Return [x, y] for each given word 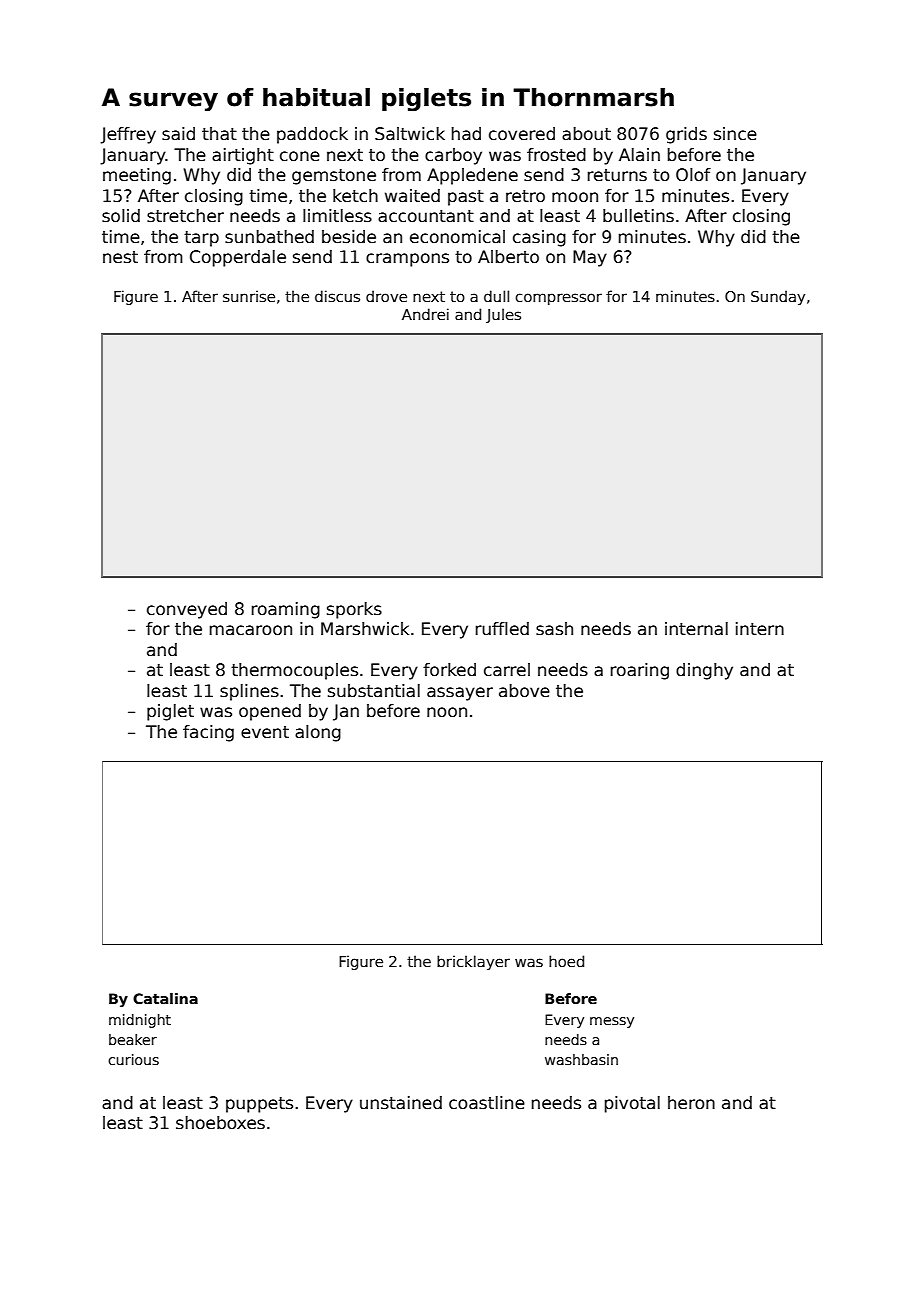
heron [691, 1103]
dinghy [704, 671]
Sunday [778, 297]
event [265, 732]
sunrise [249, 296]
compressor [558, 299]
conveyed [187, 610]
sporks [354, 610]
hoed [566, 961]
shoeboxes [220, 1123]
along [318, 733]
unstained [401, 1103]
